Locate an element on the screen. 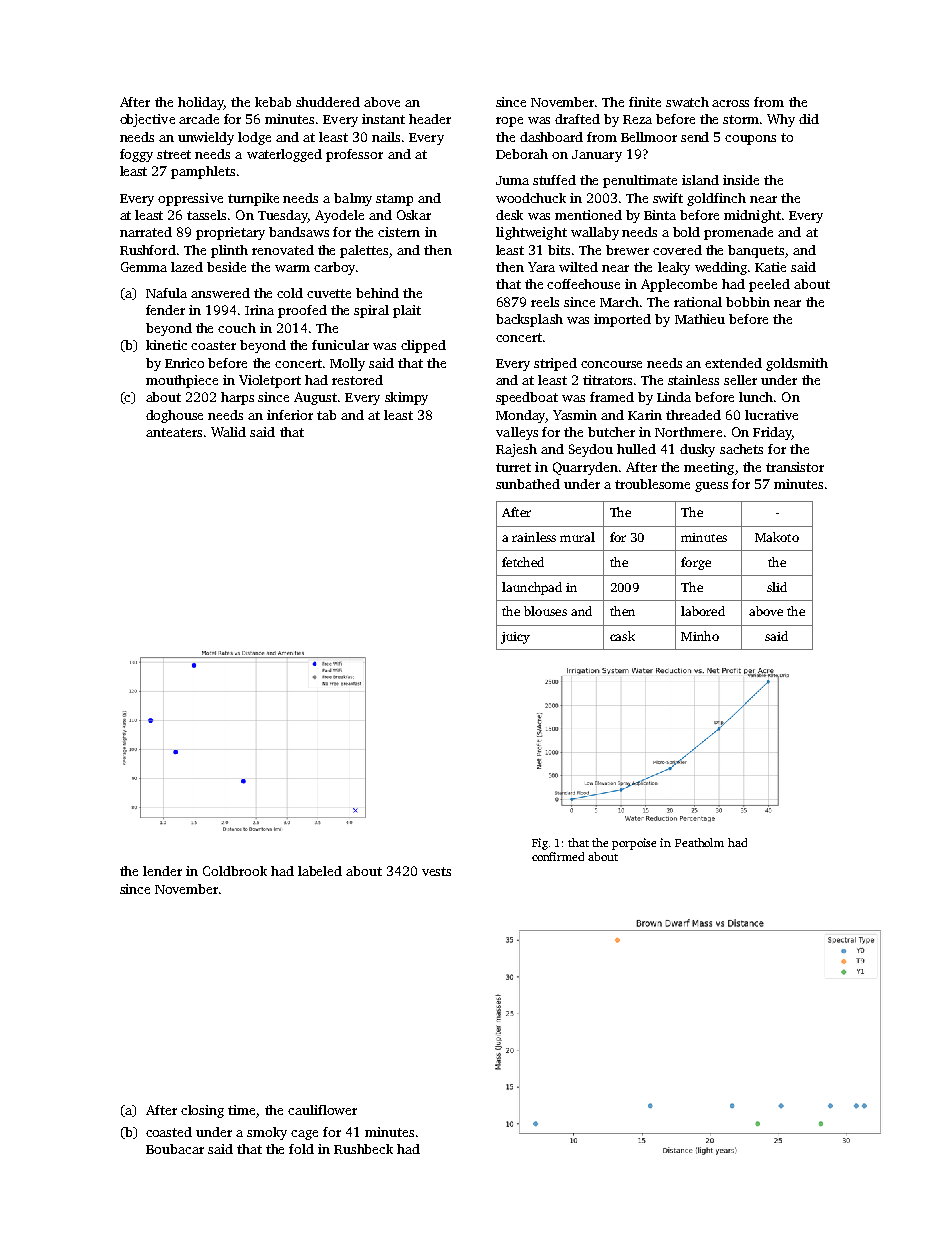 The height and width of the screenshot is (1233, 952). Ayodele is located at coordinates (339, 216).
